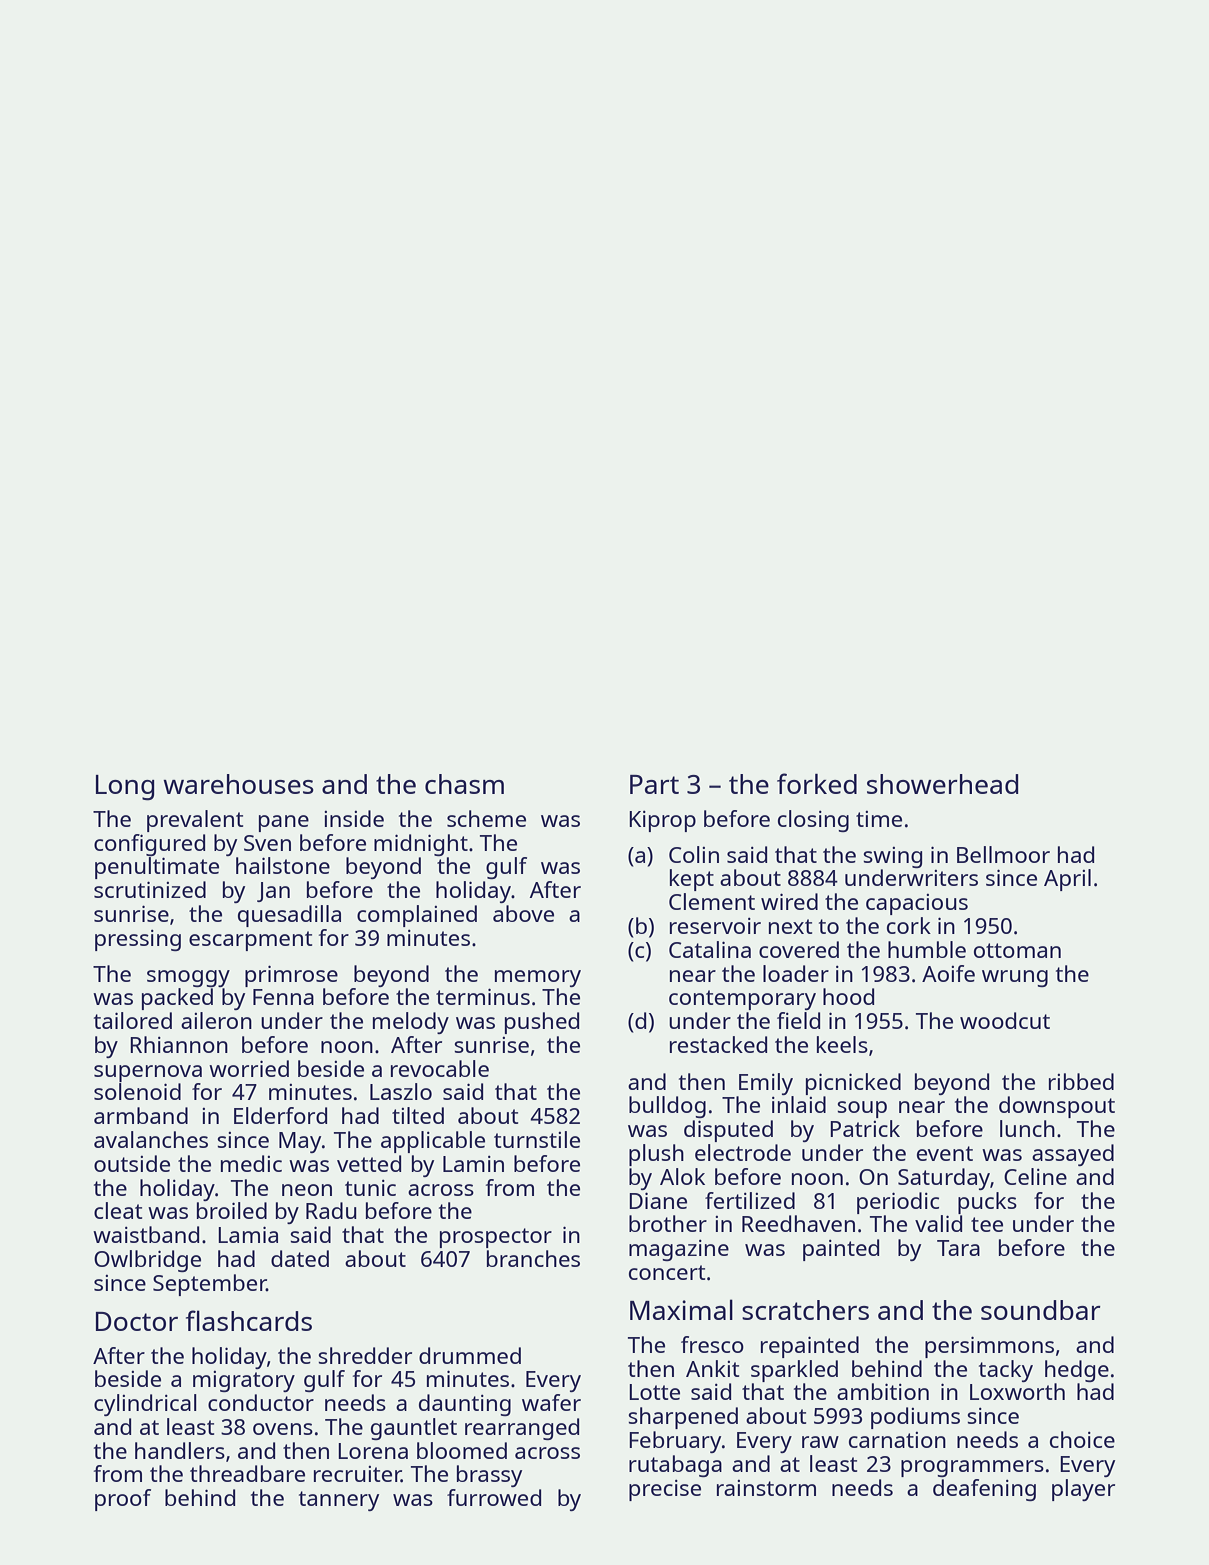 The image size is (1209, 1565). What do you see at coordinates (927, 949) in the image?
I see `humble` at bounding box center [927, 949].
